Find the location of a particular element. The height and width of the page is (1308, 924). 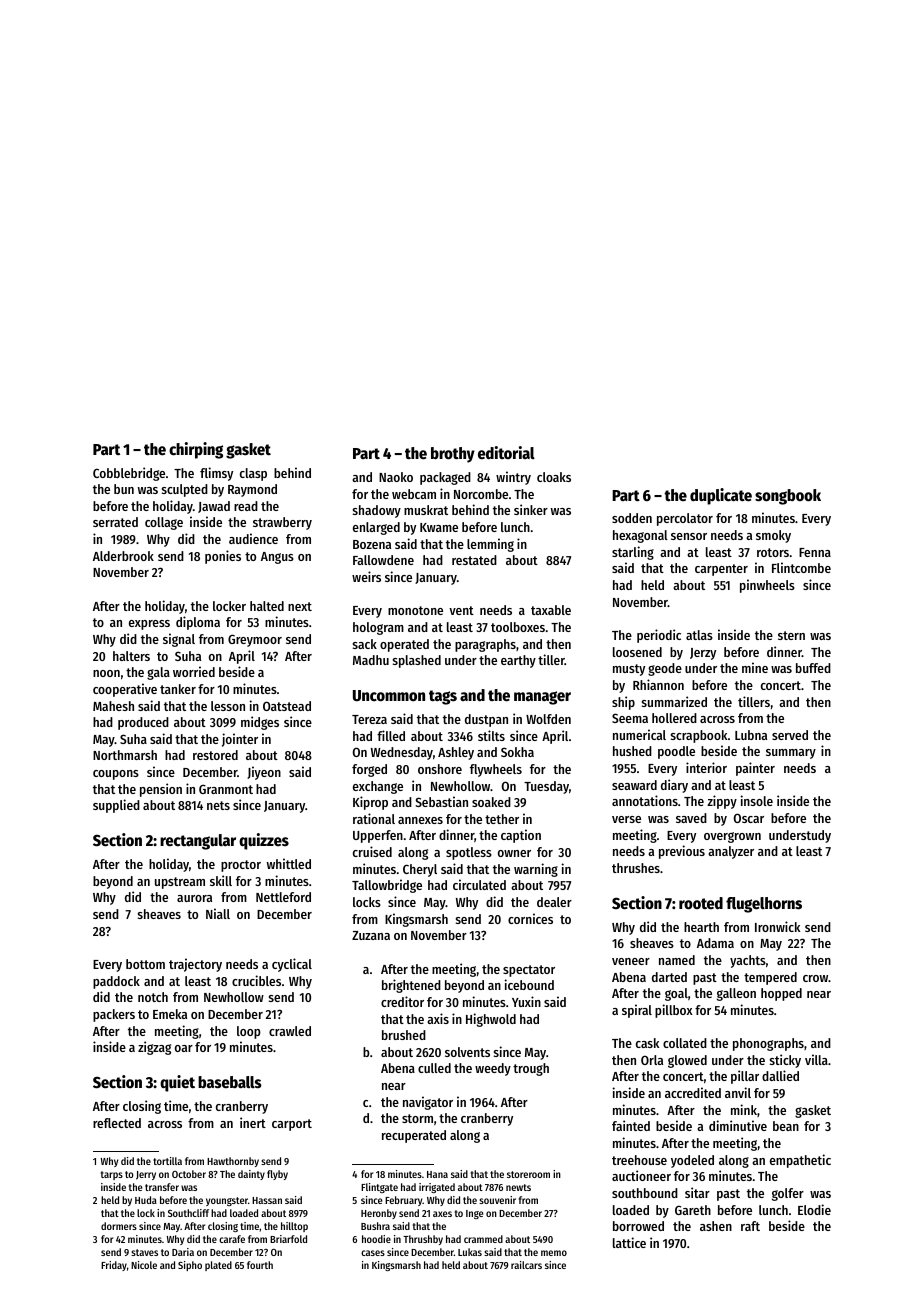

thrushes is located at coordinates (636, 868).
